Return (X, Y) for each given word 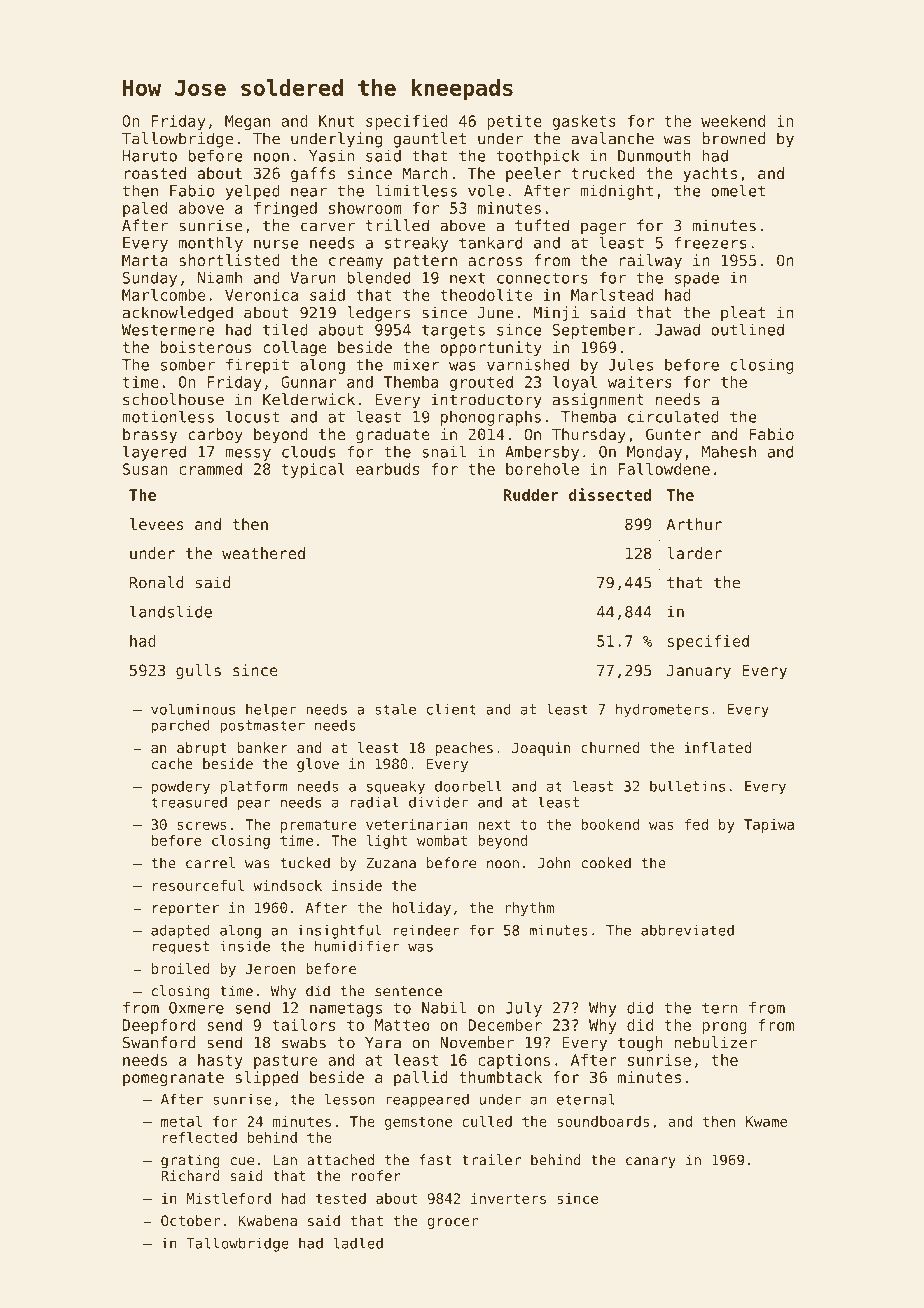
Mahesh (729, 451)
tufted (542, 225)
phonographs (491, 418)
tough (640, 1044)
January (699, 671)
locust (253, 416)
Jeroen (271, 968)
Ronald (157, 582)
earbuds (387, 469)
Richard (190, 1176)
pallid (421, 1078)
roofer (376, 1176)
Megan (247, 122)
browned (733, 138)
